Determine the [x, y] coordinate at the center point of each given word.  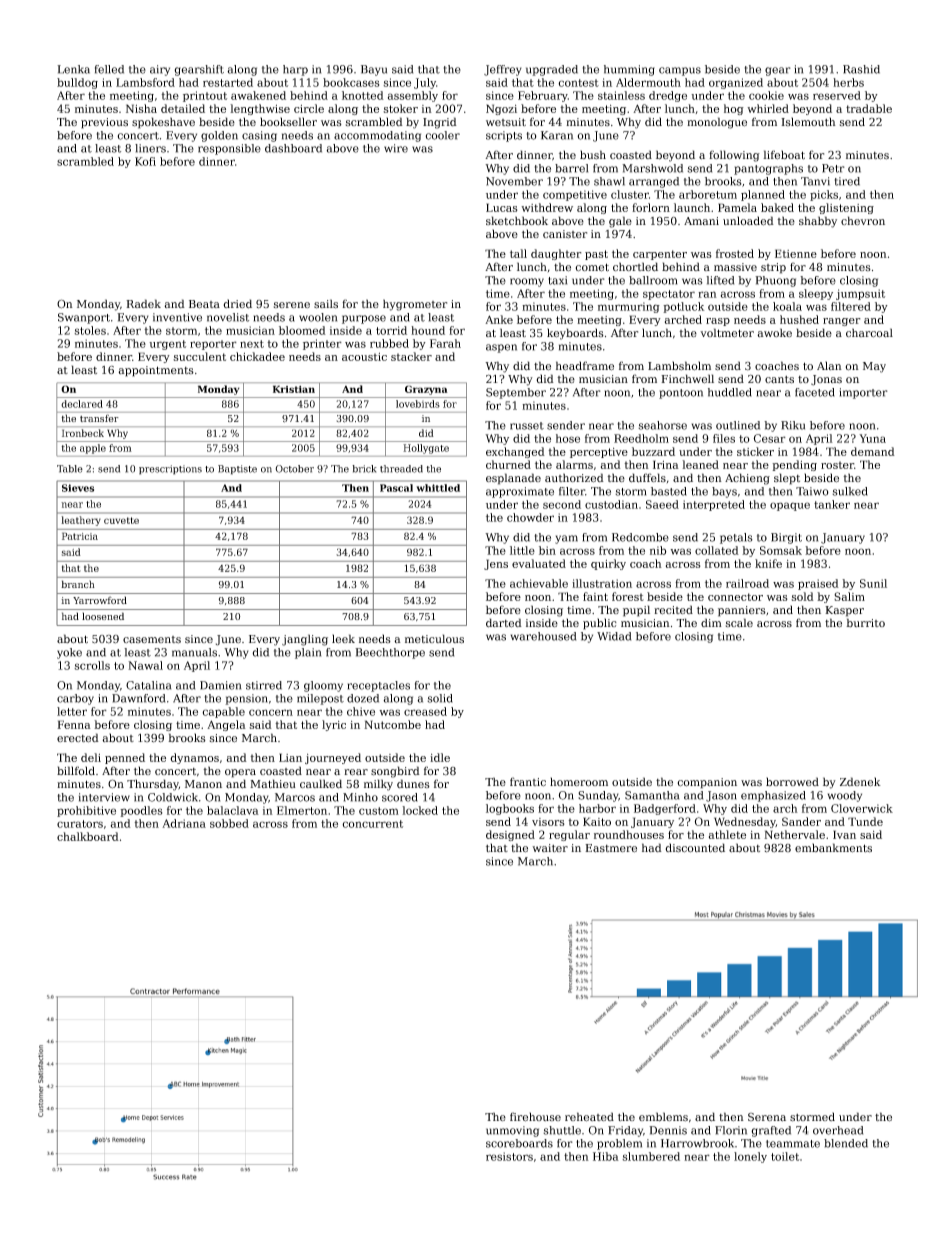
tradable [869, 108]
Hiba [606, 1156]
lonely [750, 1157]
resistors [509, 1156]
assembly [413, 96]
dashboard [293, 148]
